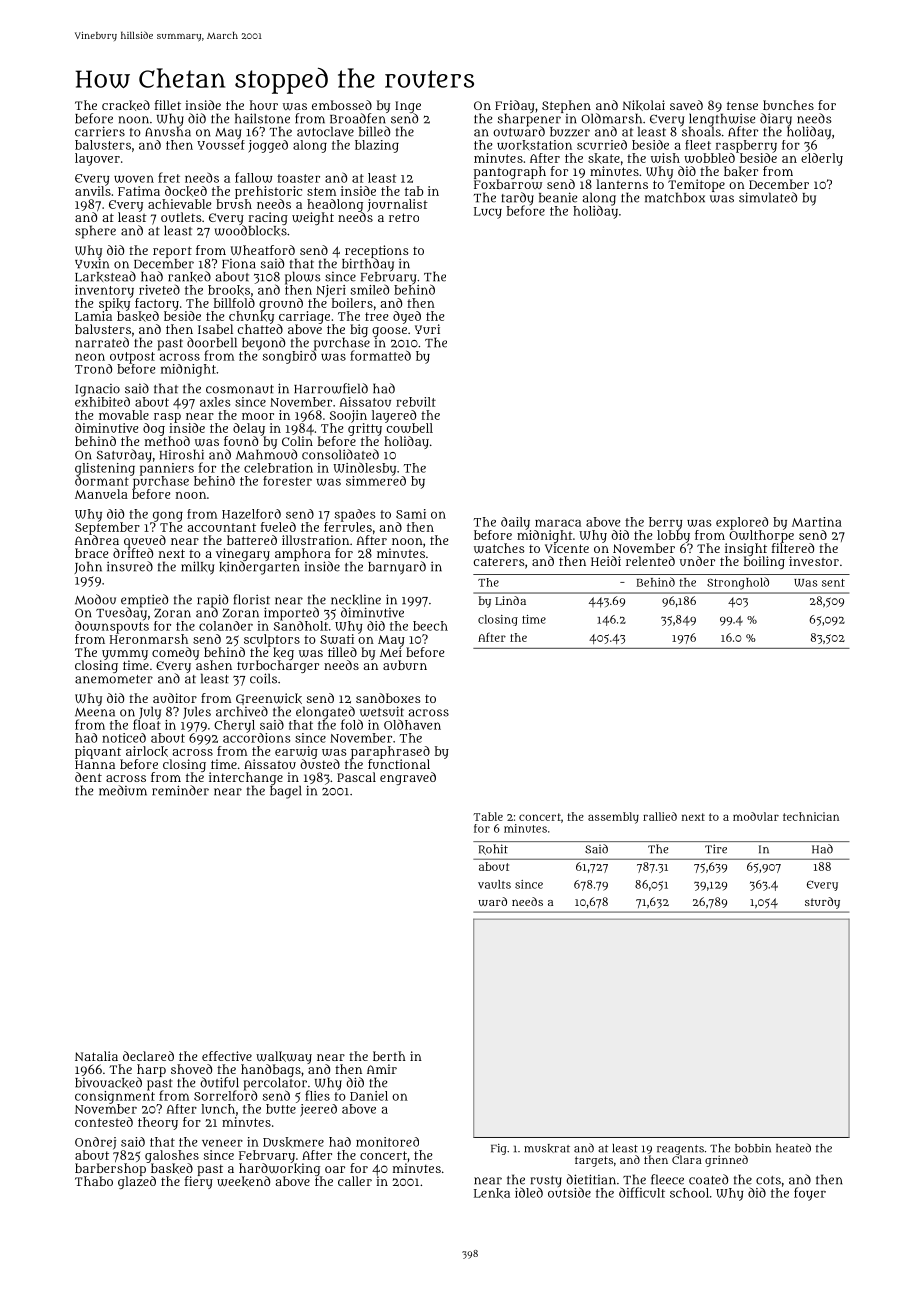  Describe the element at coordinates (168, 105) in the screenshot. I see `fillet` at that location.
